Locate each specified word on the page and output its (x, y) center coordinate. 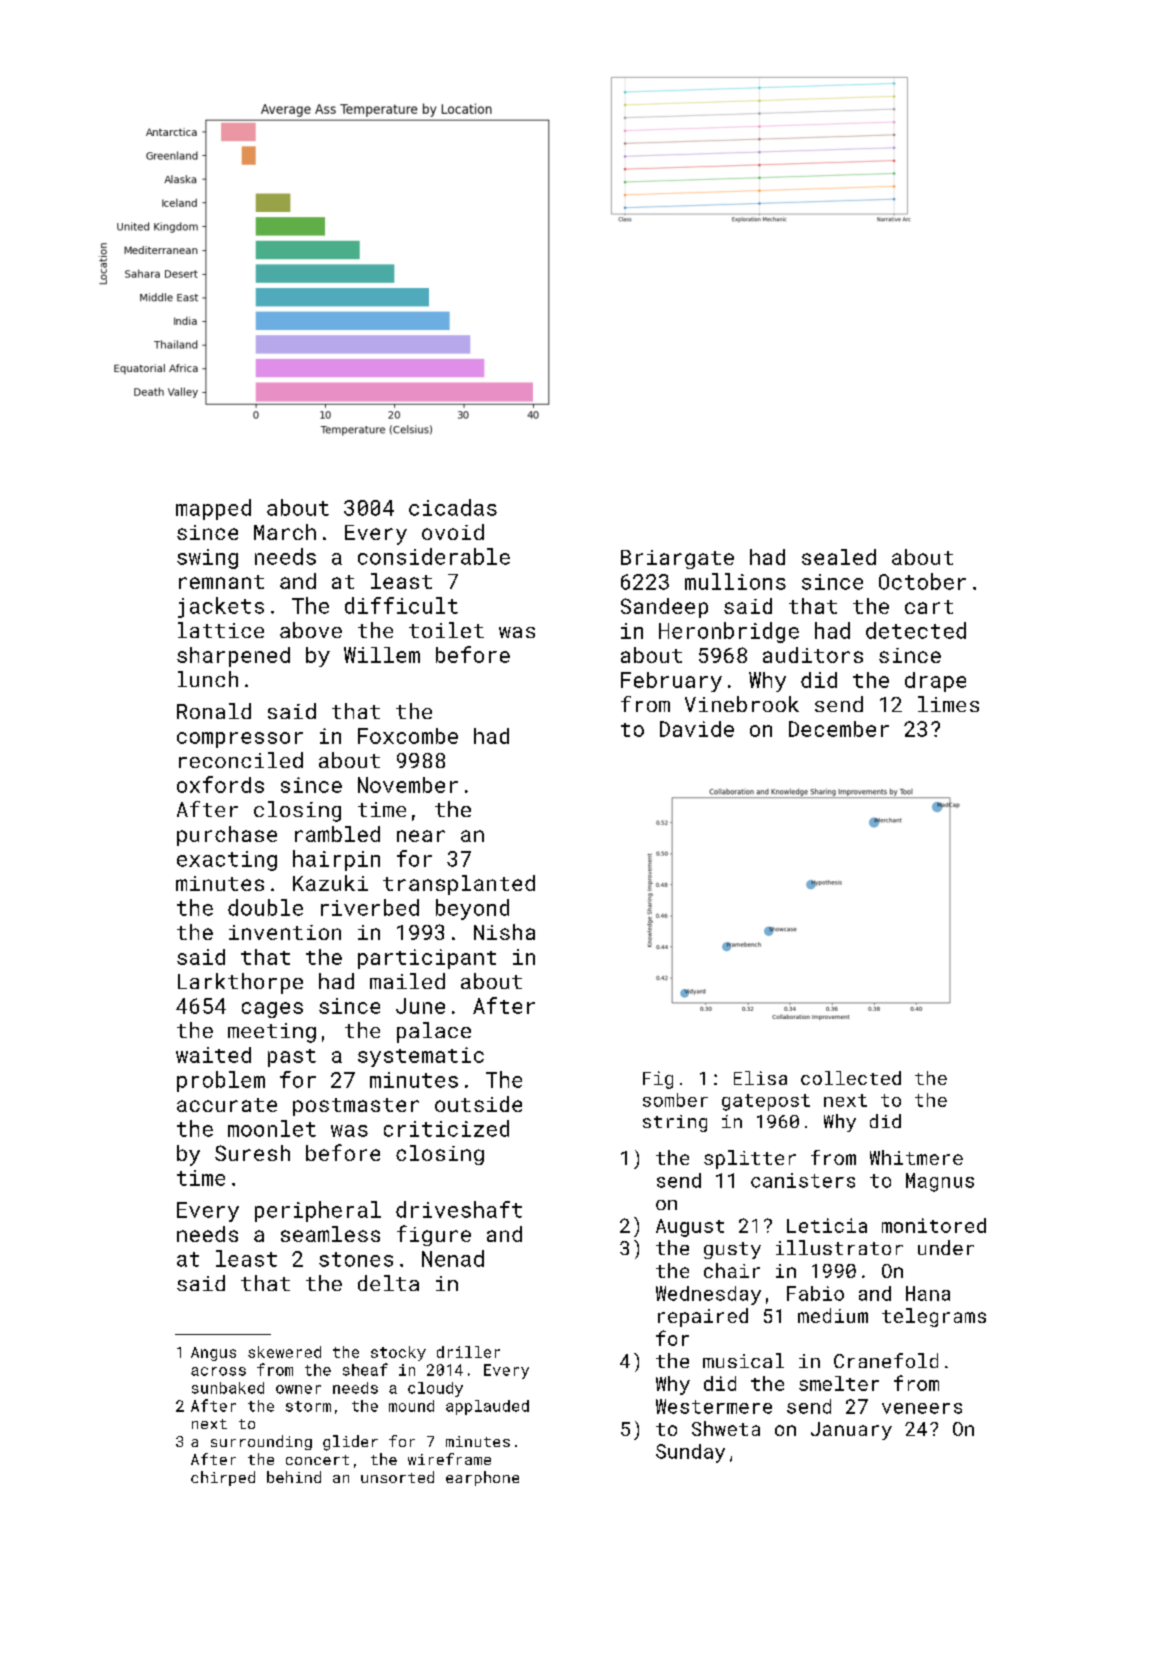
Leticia (827, 1225)
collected (851, 1078)
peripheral (318, 1211)
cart (929, 607)
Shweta (726, 1428)
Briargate (677, 559)
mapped (213, 509)
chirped (223, 1478)
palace (434, 1032)
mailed (407, 981)
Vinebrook (742, 704)
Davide (697, 729)
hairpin (336, 860)
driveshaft (459, 1209)
